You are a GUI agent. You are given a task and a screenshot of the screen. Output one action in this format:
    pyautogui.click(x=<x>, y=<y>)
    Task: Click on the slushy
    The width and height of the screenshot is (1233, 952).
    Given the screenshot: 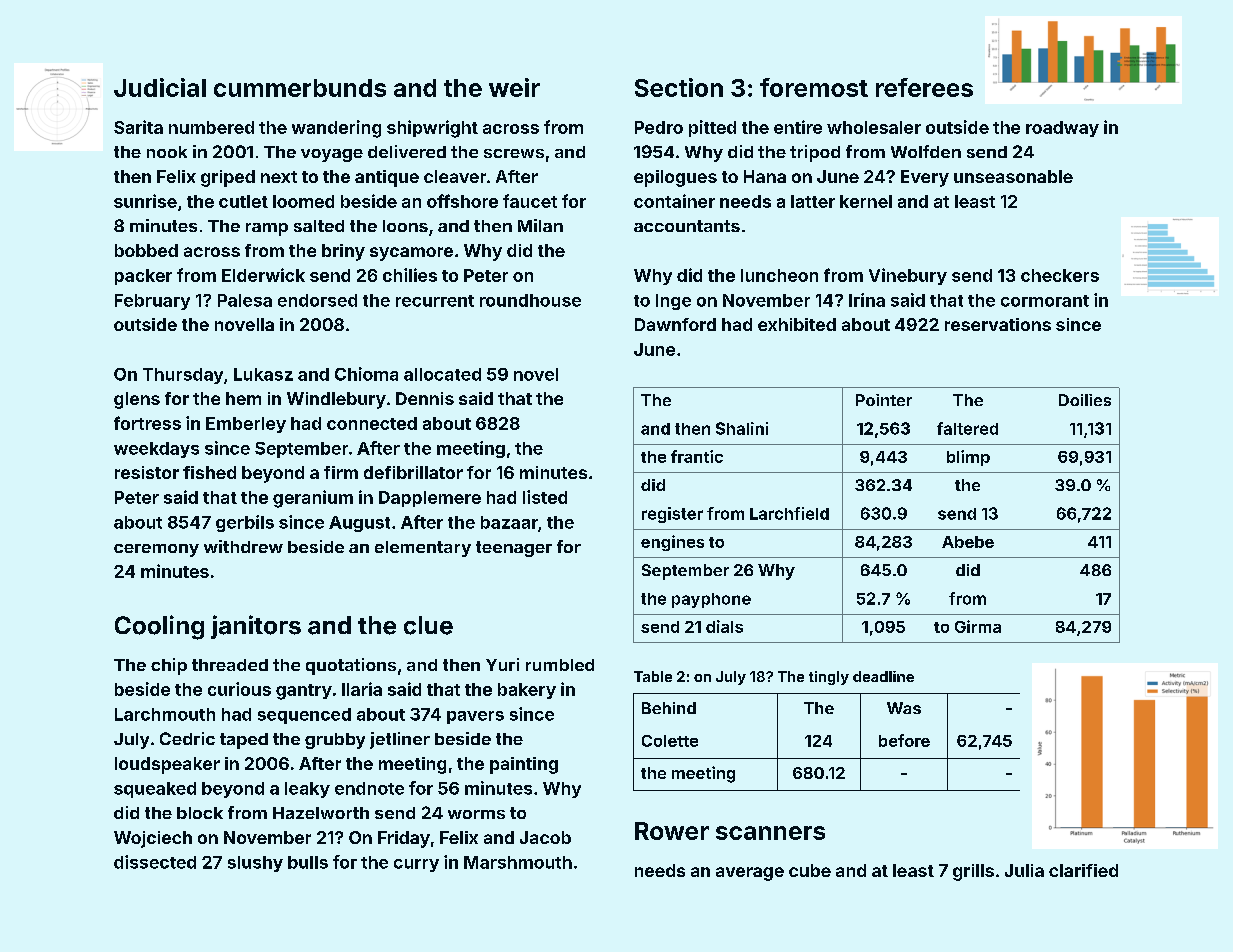 What is the action you would take?
    pyautogui.click(x=255, y=864)
